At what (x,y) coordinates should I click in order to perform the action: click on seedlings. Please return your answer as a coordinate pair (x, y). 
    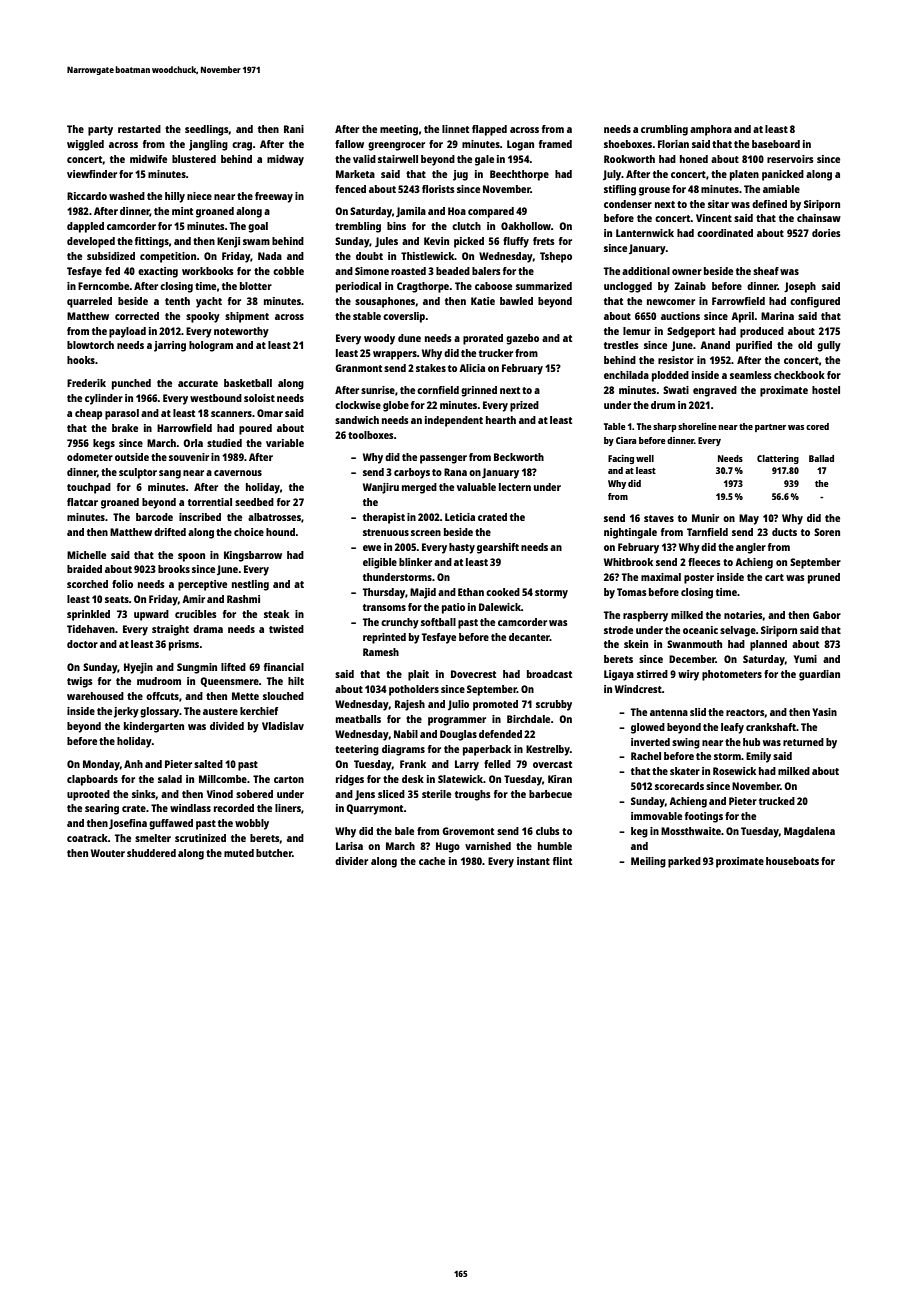
    Looking at the image, I should click on (207, 130).
